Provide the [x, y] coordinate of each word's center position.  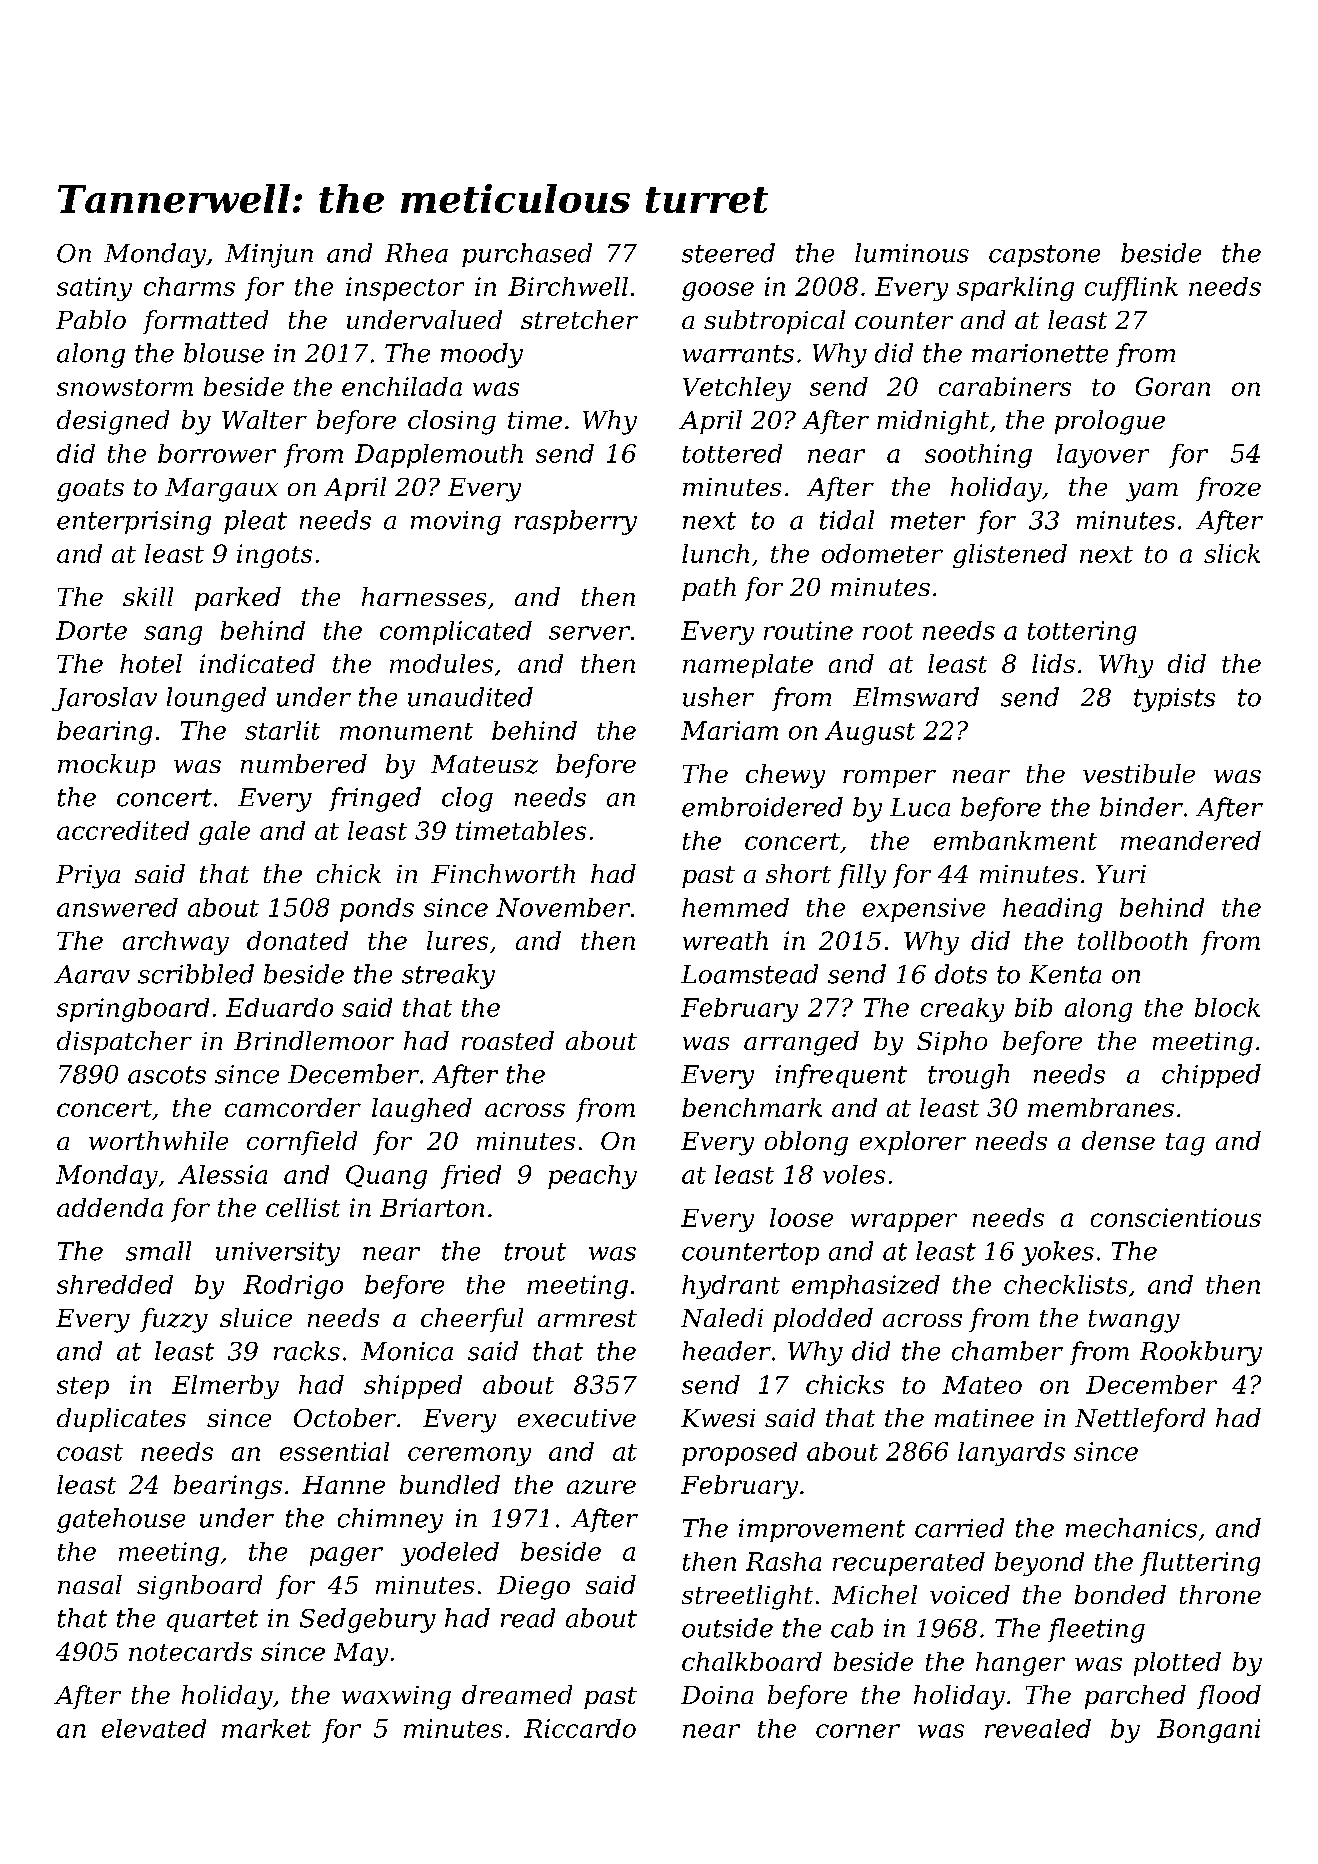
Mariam [729, 730]
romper [889, 779]
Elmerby [225, 1387]
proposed [739, 1454]
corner [858, 1731]
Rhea [416, 253]
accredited [123, 830]
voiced [970, 1594]
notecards [190, 1651]
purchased [527, 255]
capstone [1044, 256]
